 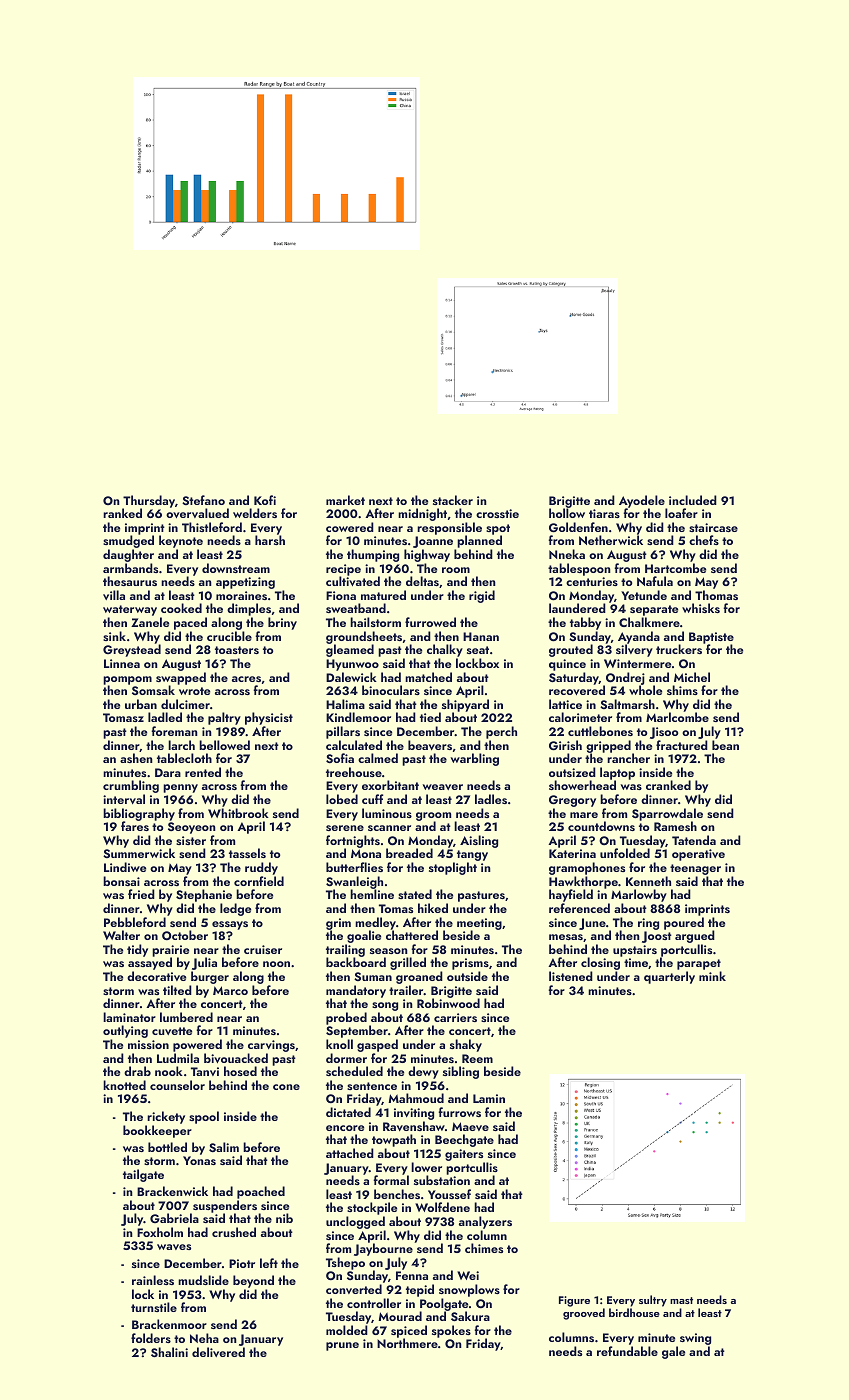 I want to click on delivered, so click(x=218, y=1352).
